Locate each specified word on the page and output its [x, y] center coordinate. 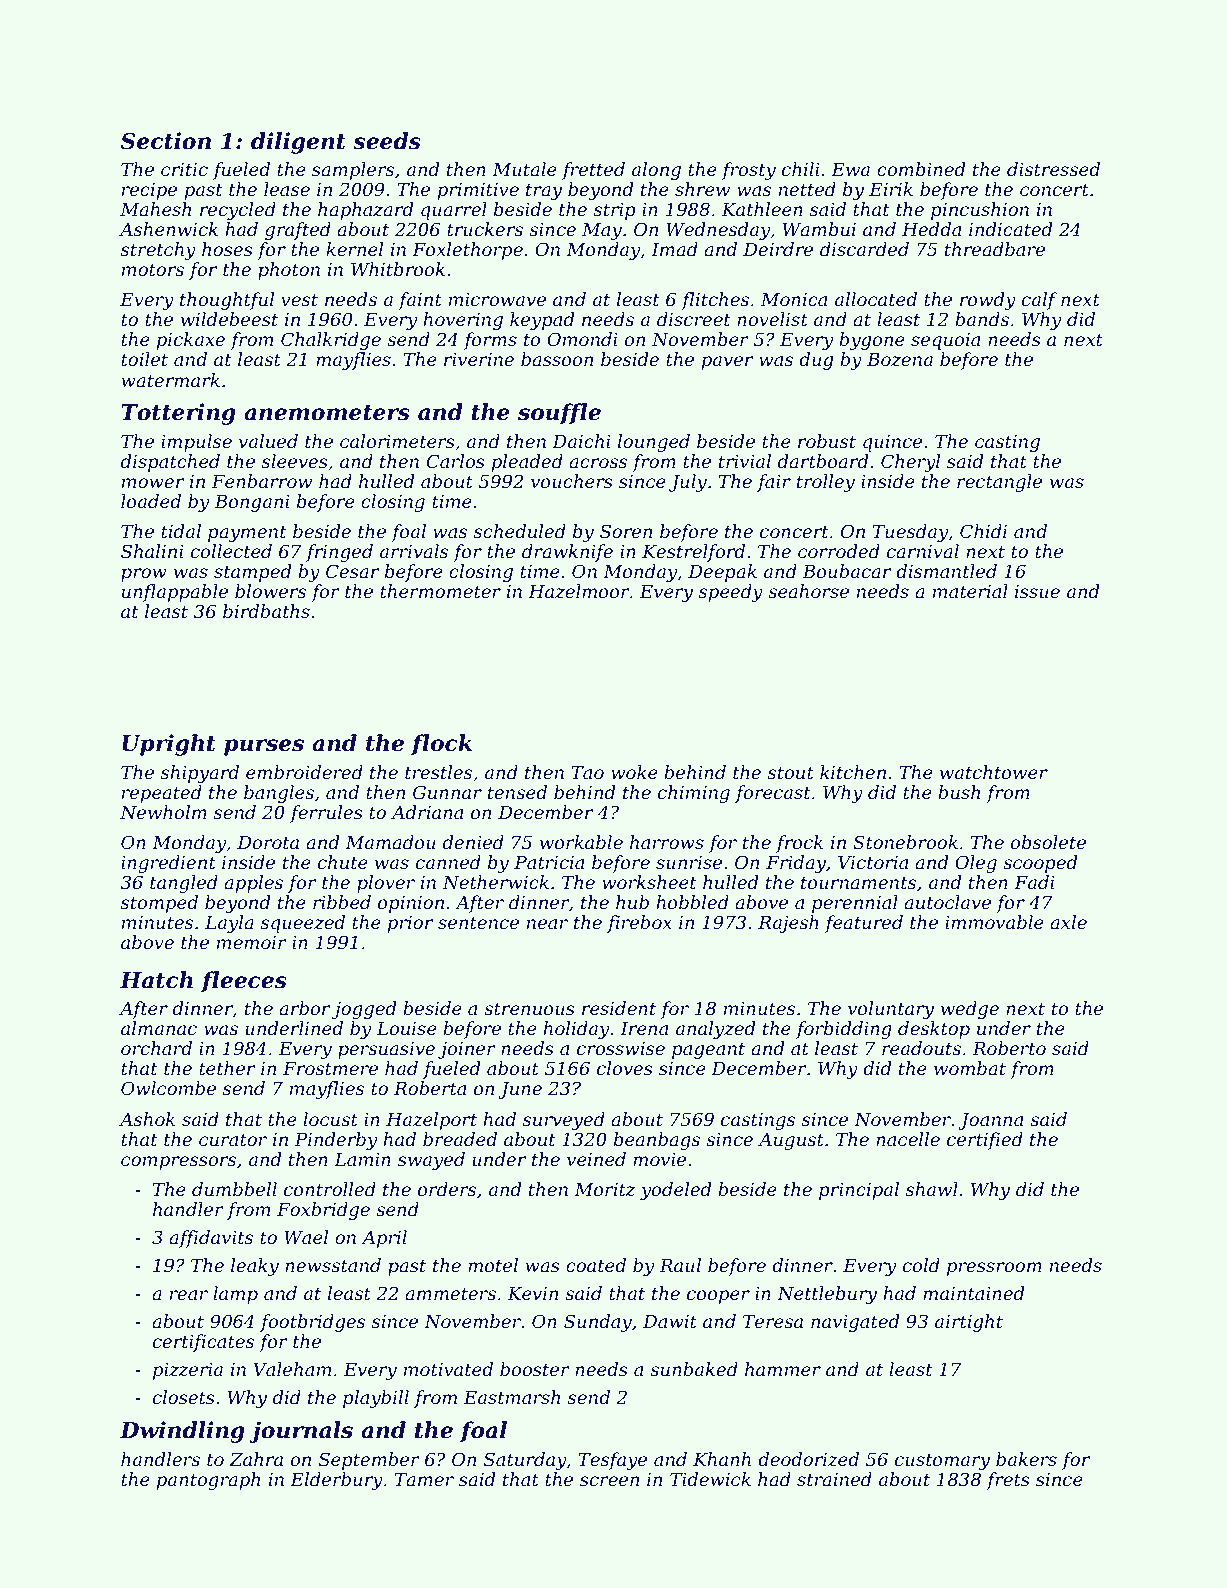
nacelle [908, 1139]
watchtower [994, 772]
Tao [587, 772]
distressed [1053, 169]
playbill [376, 1399]
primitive [478, 191]
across [598, 463]
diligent [298, 143]
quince [892, 443]
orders [447, 1189]
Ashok [147, 1119]
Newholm [163, 812]
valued [268, 441]
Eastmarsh [512, 1397]
